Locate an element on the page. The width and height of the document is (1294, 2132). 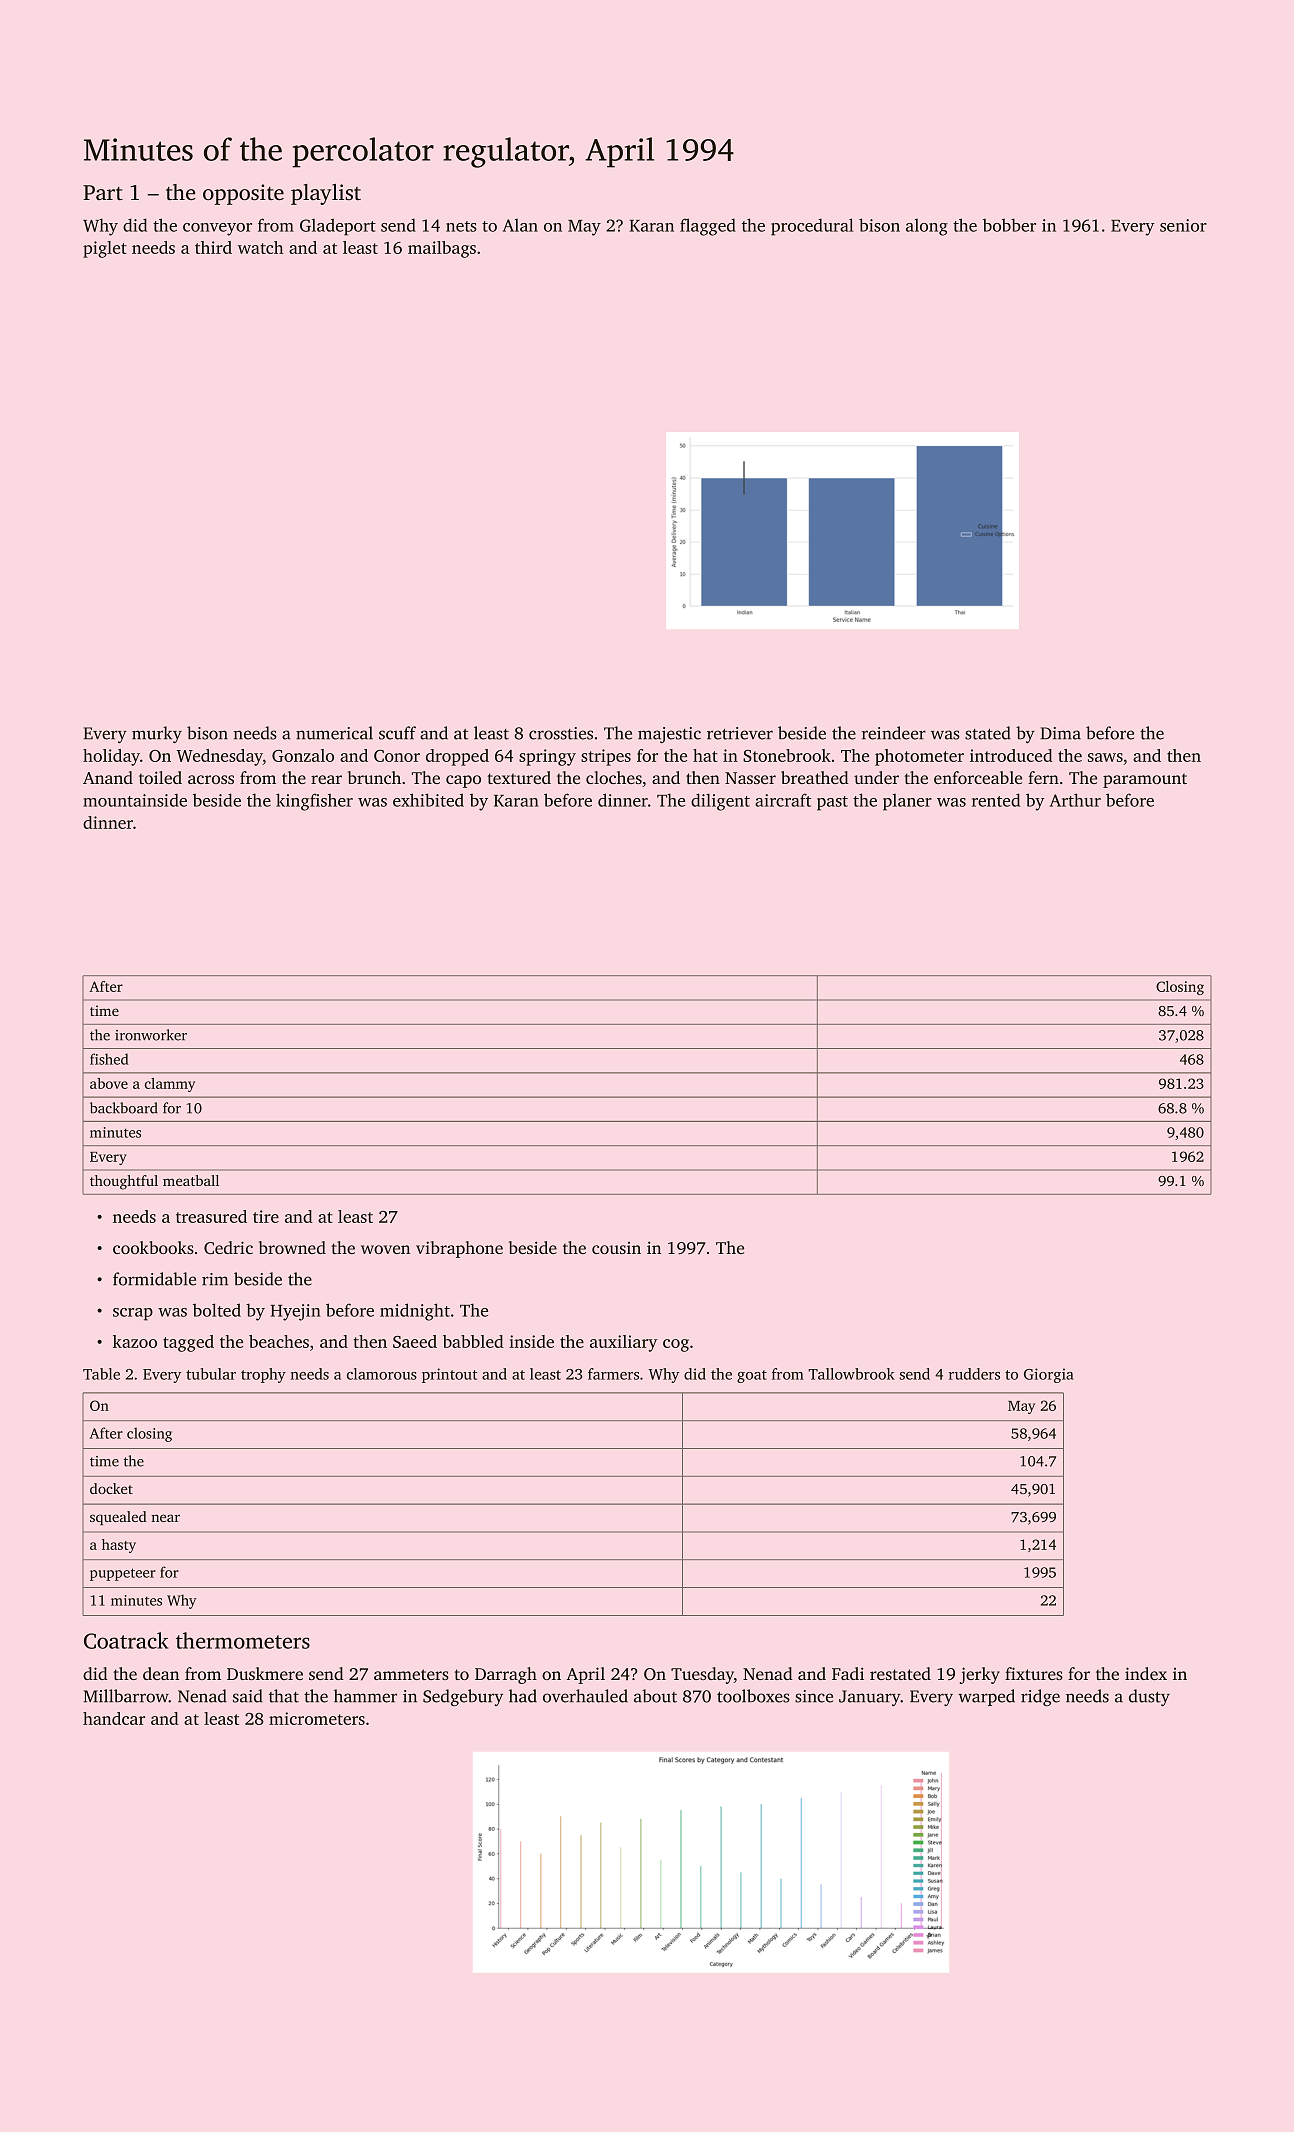
bobber is located at coordinates (1009, 225).
